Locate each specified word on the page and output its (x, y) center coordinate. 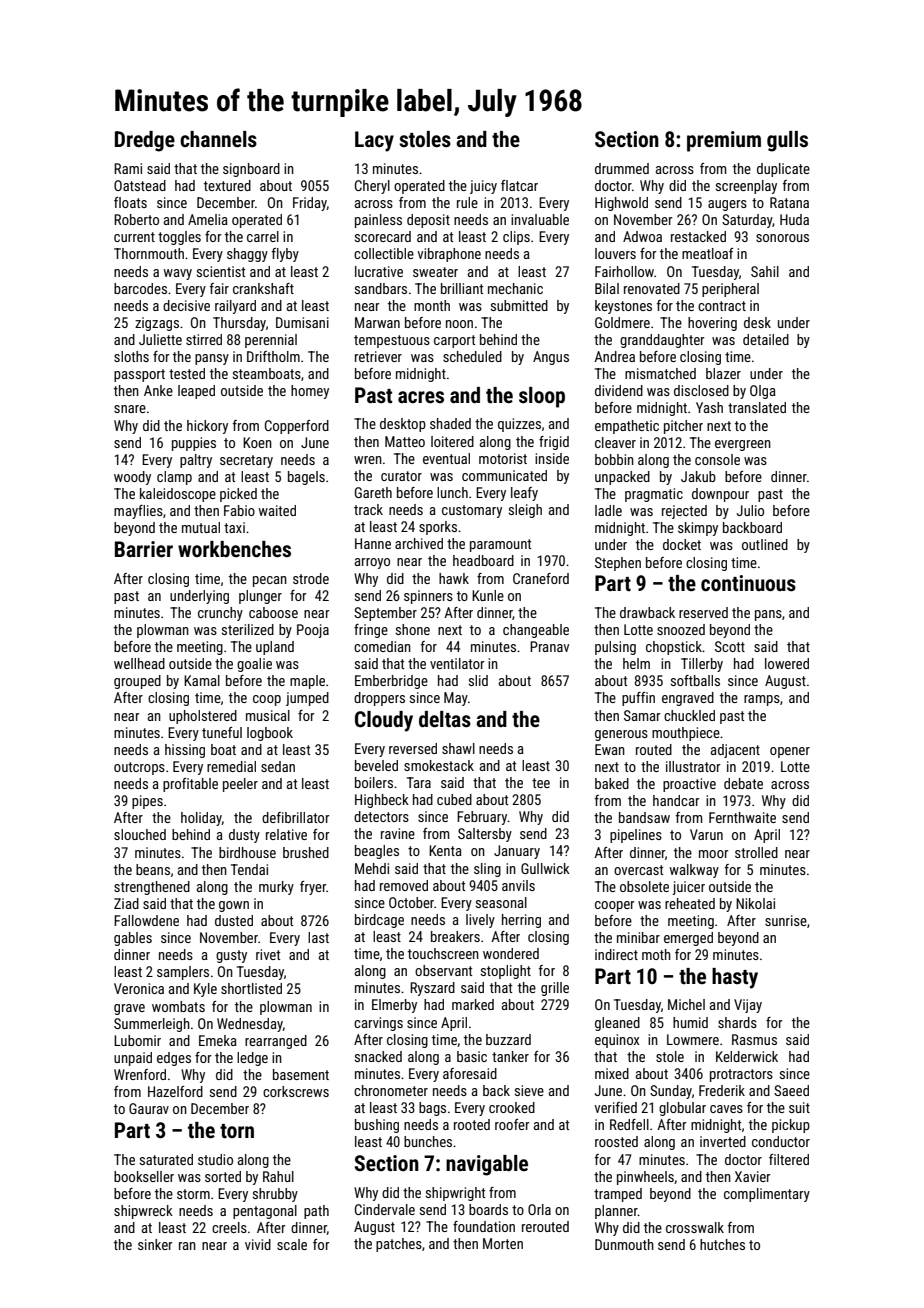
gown (234, 906)
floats (130, 202)
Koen (257, 442)
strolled (756, 852)
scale (292, 1244)
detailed (766, 339)
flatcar (519, 185)
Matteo (405, 441)
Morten (503, 1243)
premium (724, 141)
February (482, 818)
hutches (722, 1244)
